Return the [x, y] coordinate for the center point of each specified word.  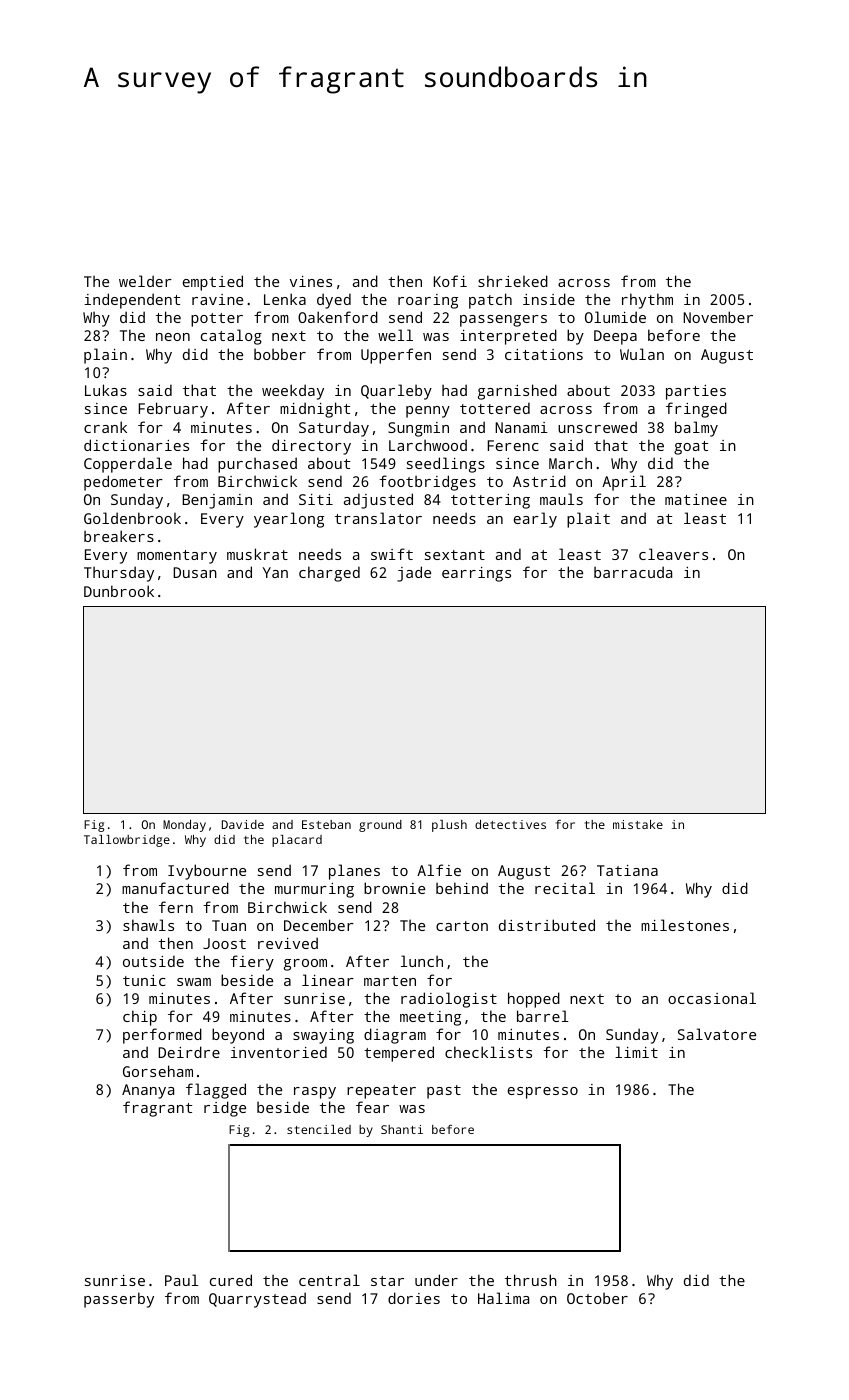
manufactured [175, 888]
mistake [638, 824]
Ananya [148, 1091]
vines [311, 281]
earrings [476, 574]
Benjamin [217, 501]
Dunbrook [119, 591]
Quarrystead [257, 1300]
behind [462, 888]
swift [392, 554]
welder [145, 281]
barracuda [633, 572]
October [597, 1298]
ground [380, 826]
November [718, 317]
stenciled [319, 1129]
